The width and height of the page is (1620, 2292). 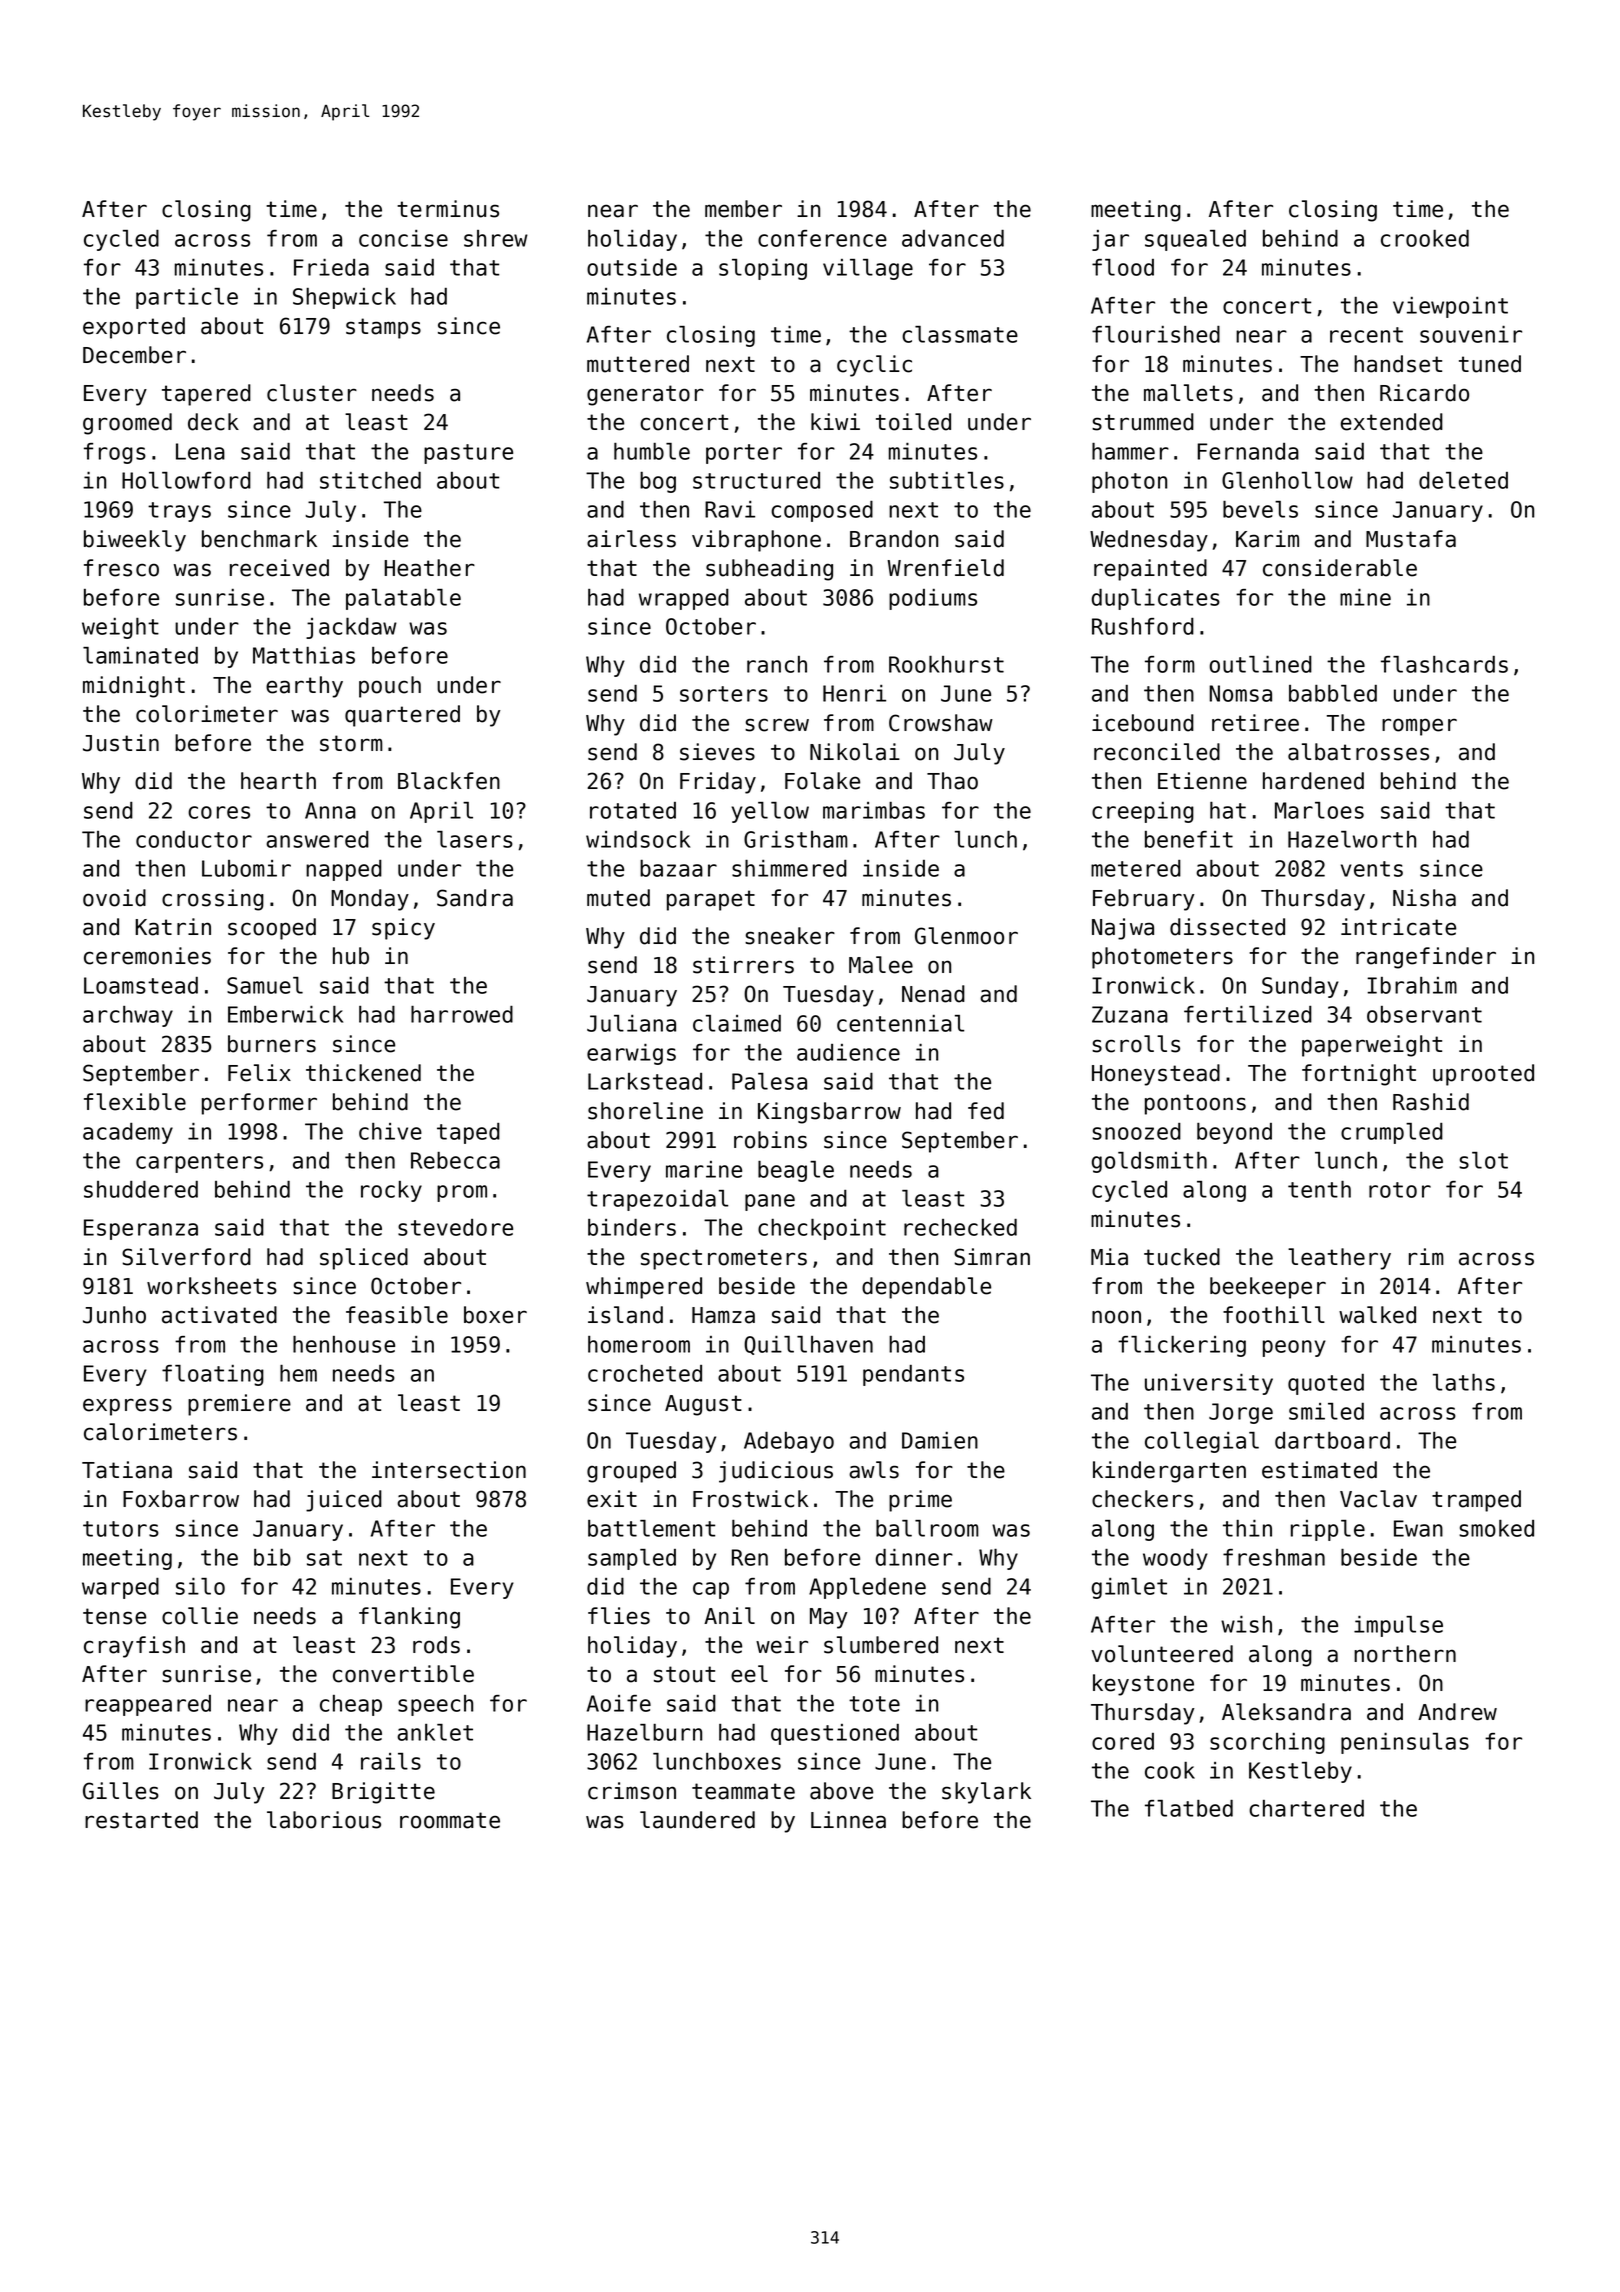 What do you see at coordinates (704, 1169) in the page?
I see `marine` at bounding box center [704, 1169].
